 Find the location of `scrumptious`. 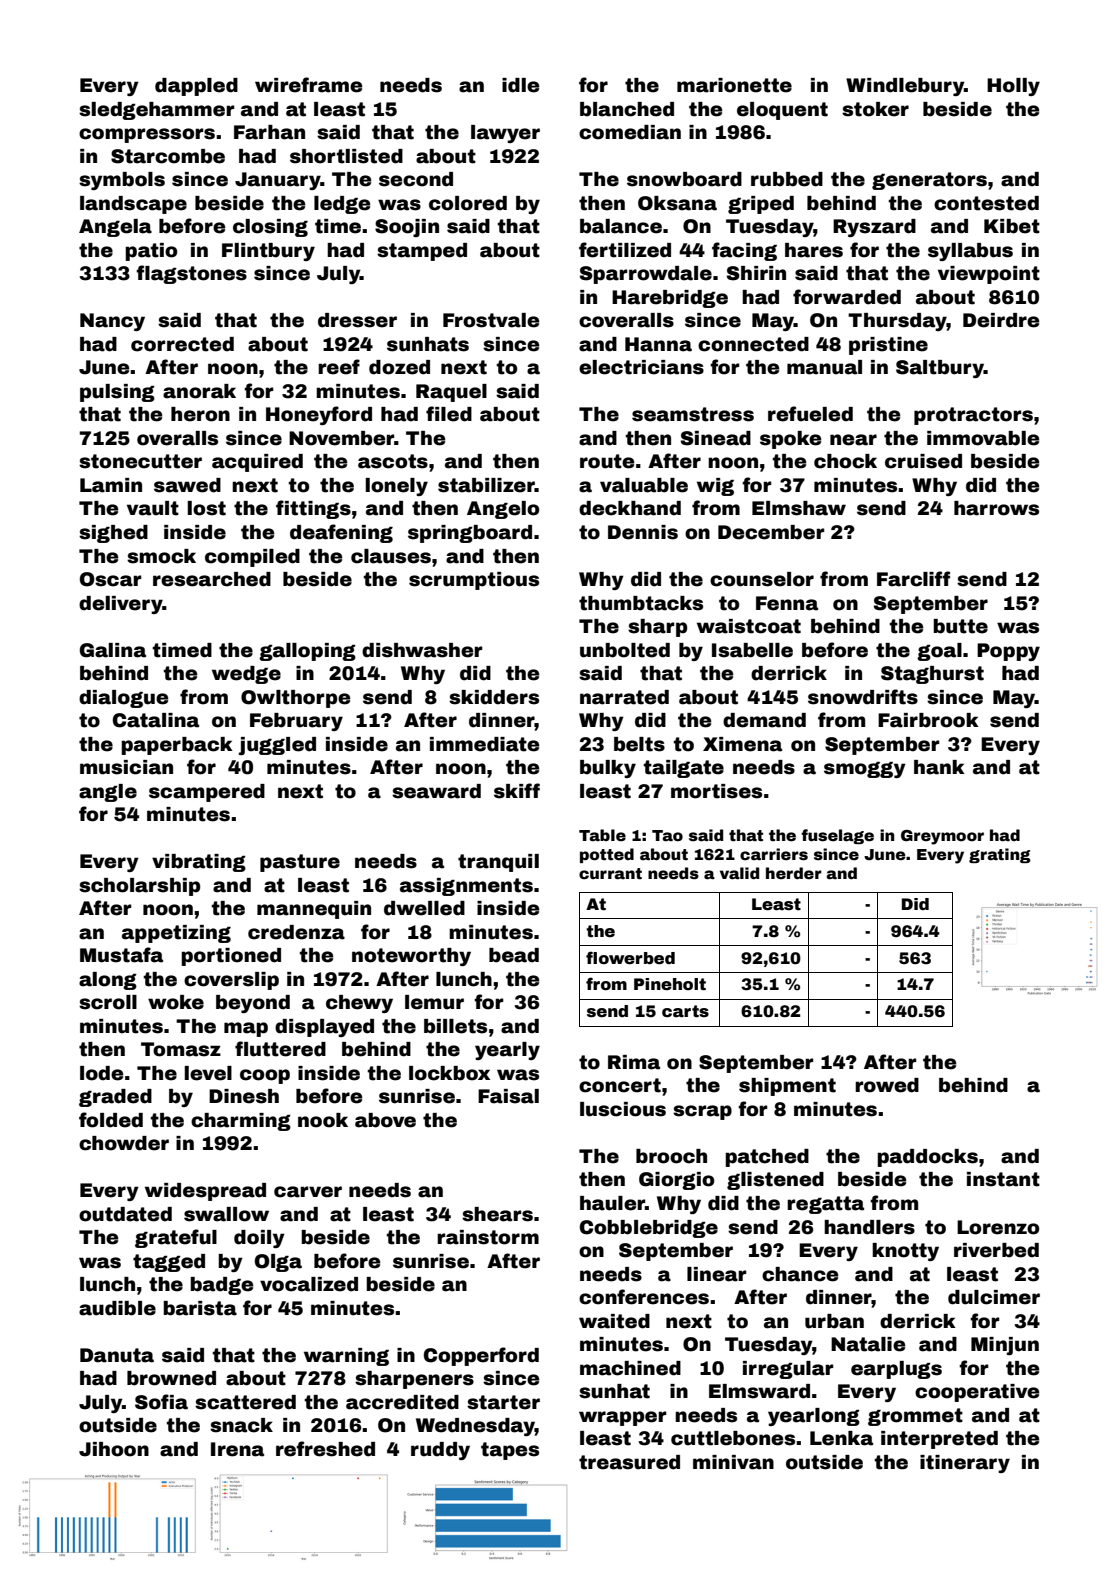

scrumptious is located at coordinates (474, 581).
